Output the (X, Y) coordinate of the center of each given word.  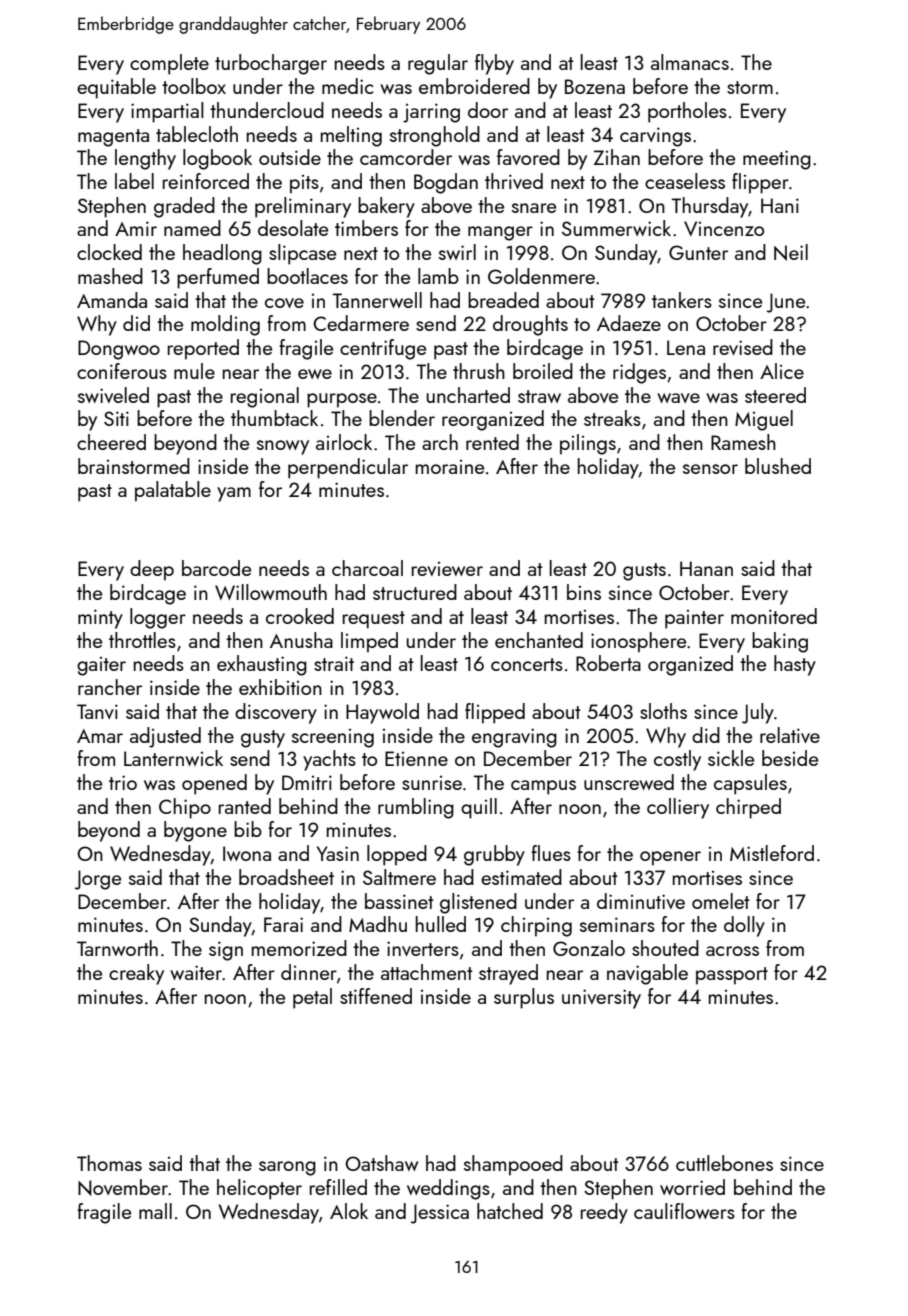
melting (351, 136)
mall (155, 1211)
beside (790, 758)
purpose (342, 400)
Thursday (710, 207)
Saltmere (399, 877)
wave (678, 398)
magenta (113, 138)
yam (234, 494)
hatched (510, 1211)
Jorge (98, 880)
